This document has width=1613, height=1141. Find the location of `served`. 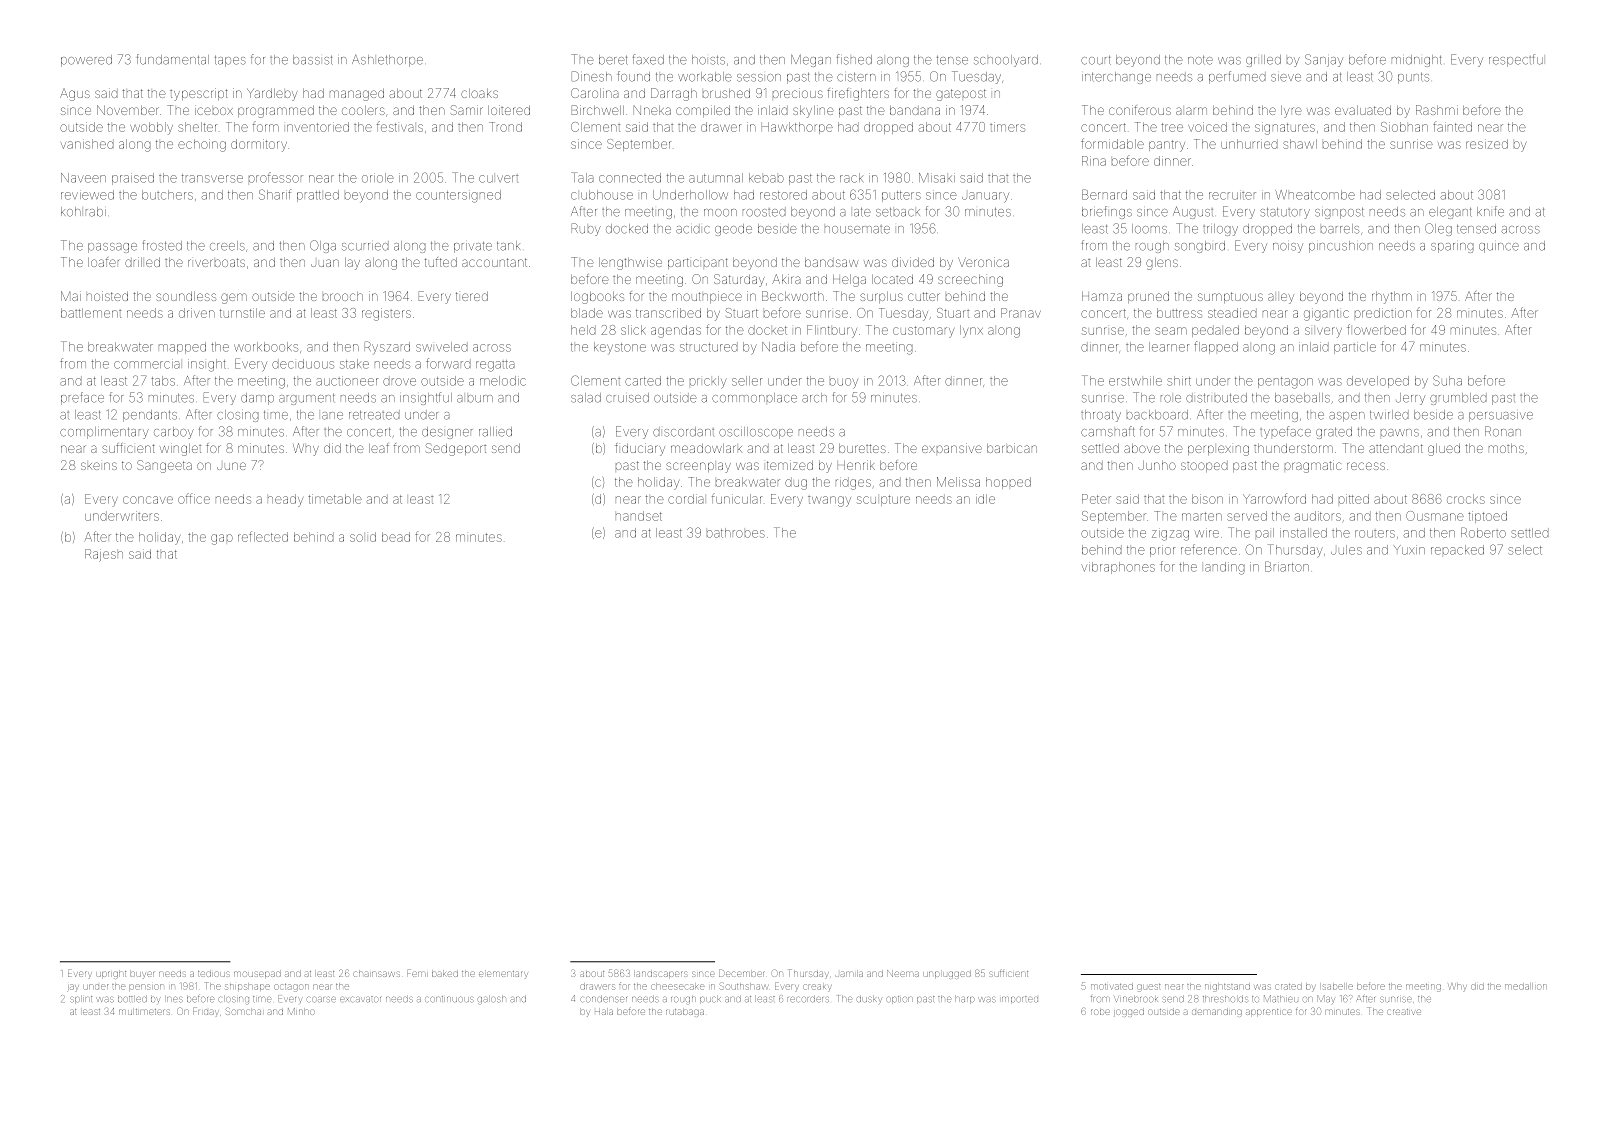

served is located at coordinates (1247, 516).
